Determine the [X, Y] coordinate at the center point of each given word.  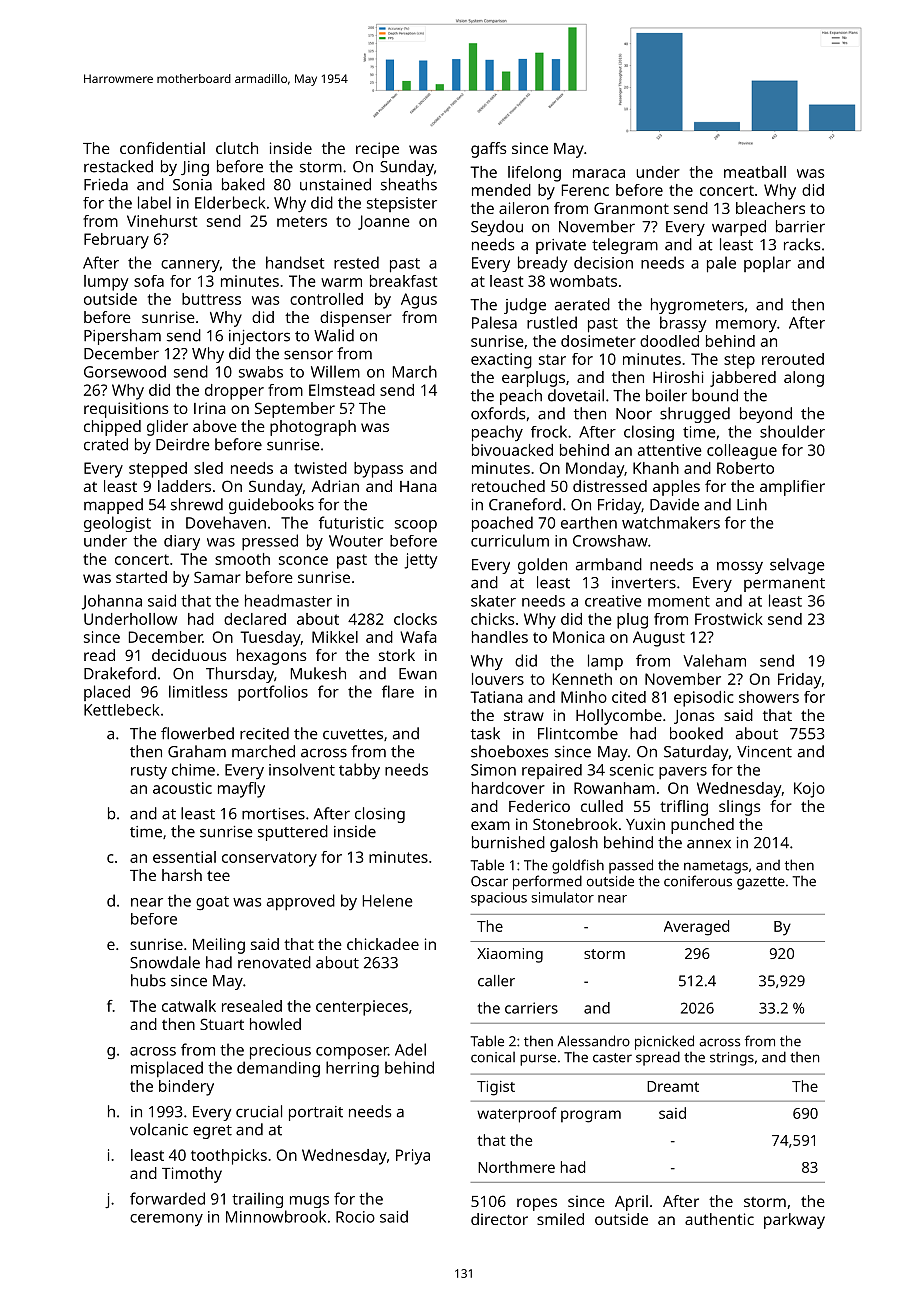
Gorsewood [125, 371]
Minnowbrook [276, 1216]
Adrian [335, 486]
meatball [755, 172]
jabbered [743, 379]
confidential [162, 148]
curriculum [510, 540]
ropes [537, 1204]
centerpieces [362, 1008]
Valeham [714, 660]
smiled [560, 1219]
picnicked [664, 1042]
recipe [377, 150]
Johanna [112, 602]
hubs [148, 980]
